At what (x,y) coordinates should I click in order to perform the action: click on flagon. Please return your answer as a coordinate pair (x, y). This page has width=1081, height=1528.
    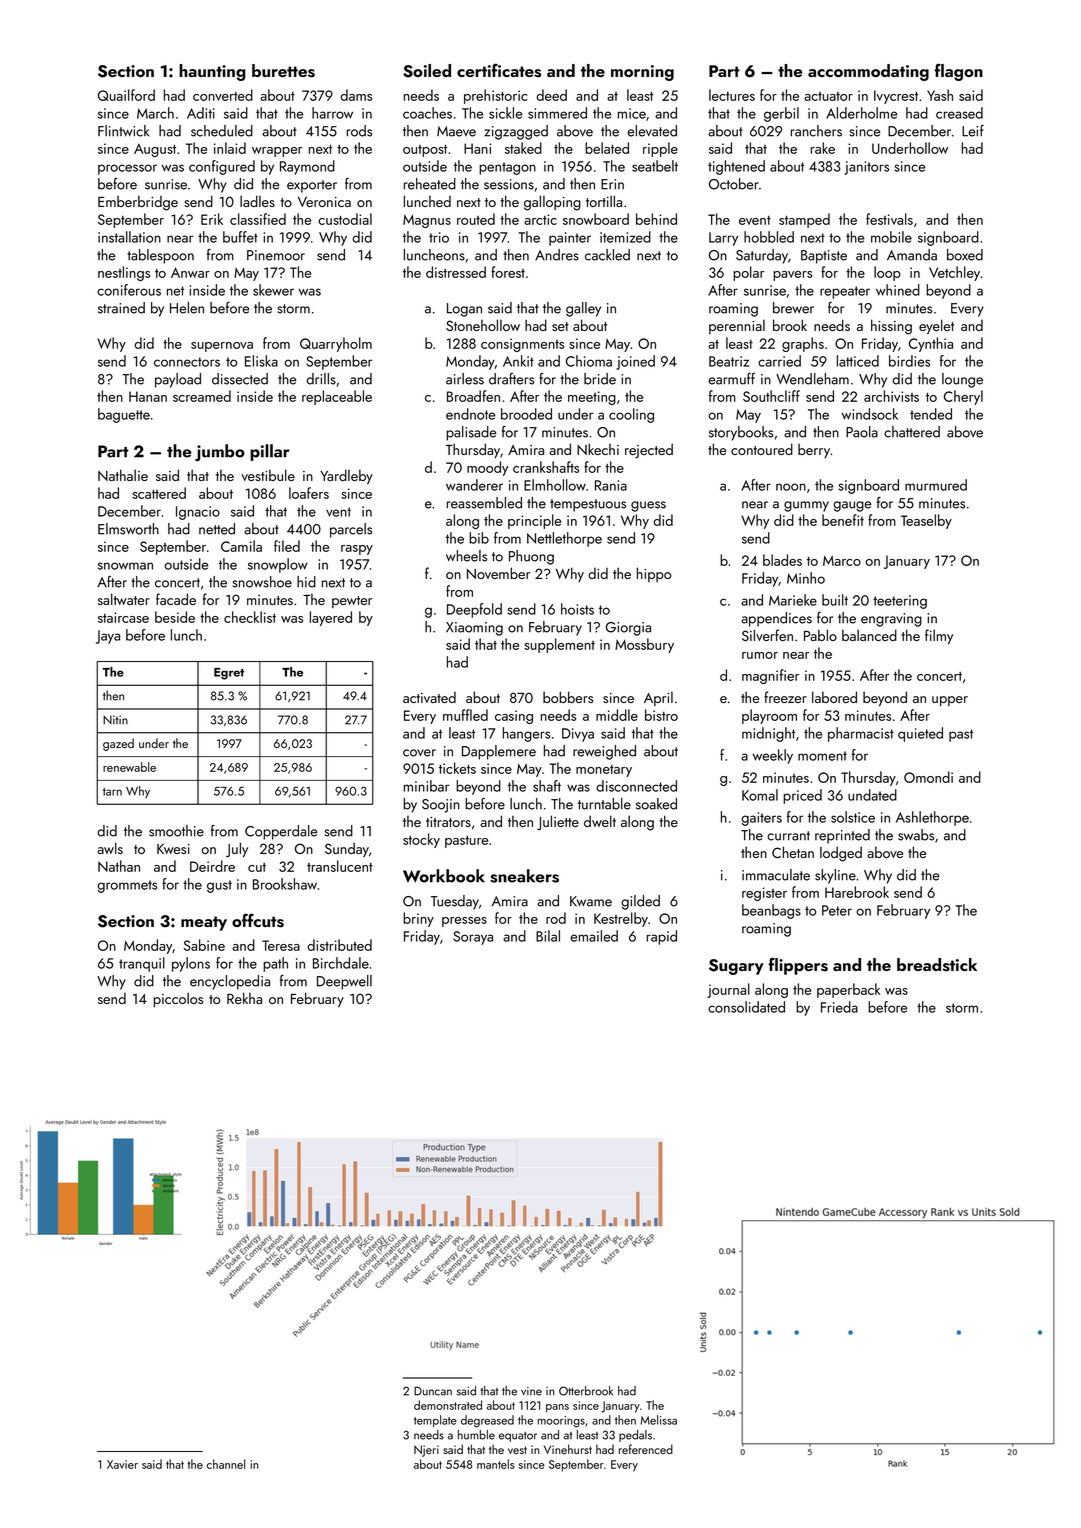
    Looking at the image, I should click on (959, 72).
